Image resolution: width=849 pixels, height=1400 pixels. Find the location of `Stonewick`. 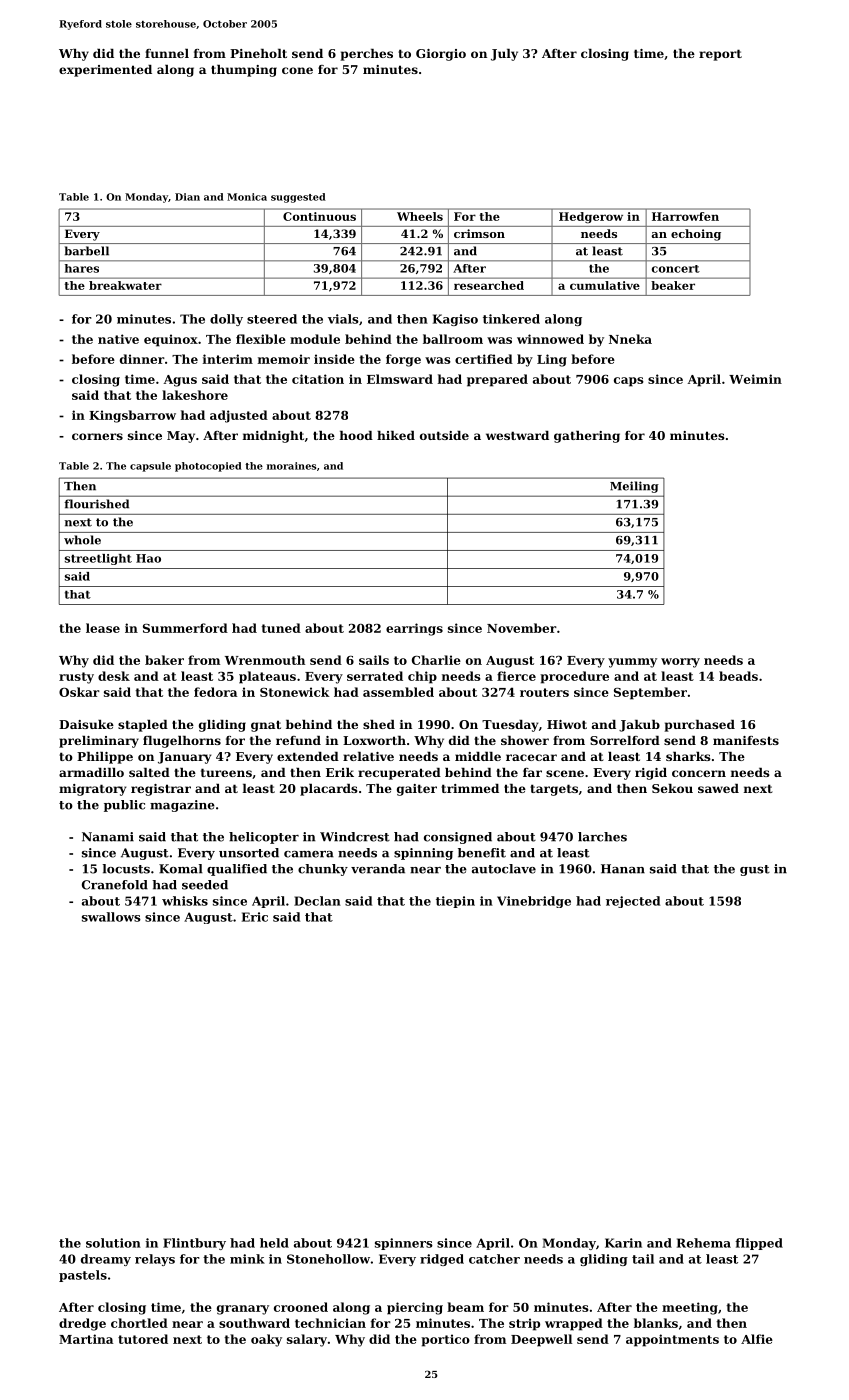

Stonewick is located at coordinates (295, 692).
